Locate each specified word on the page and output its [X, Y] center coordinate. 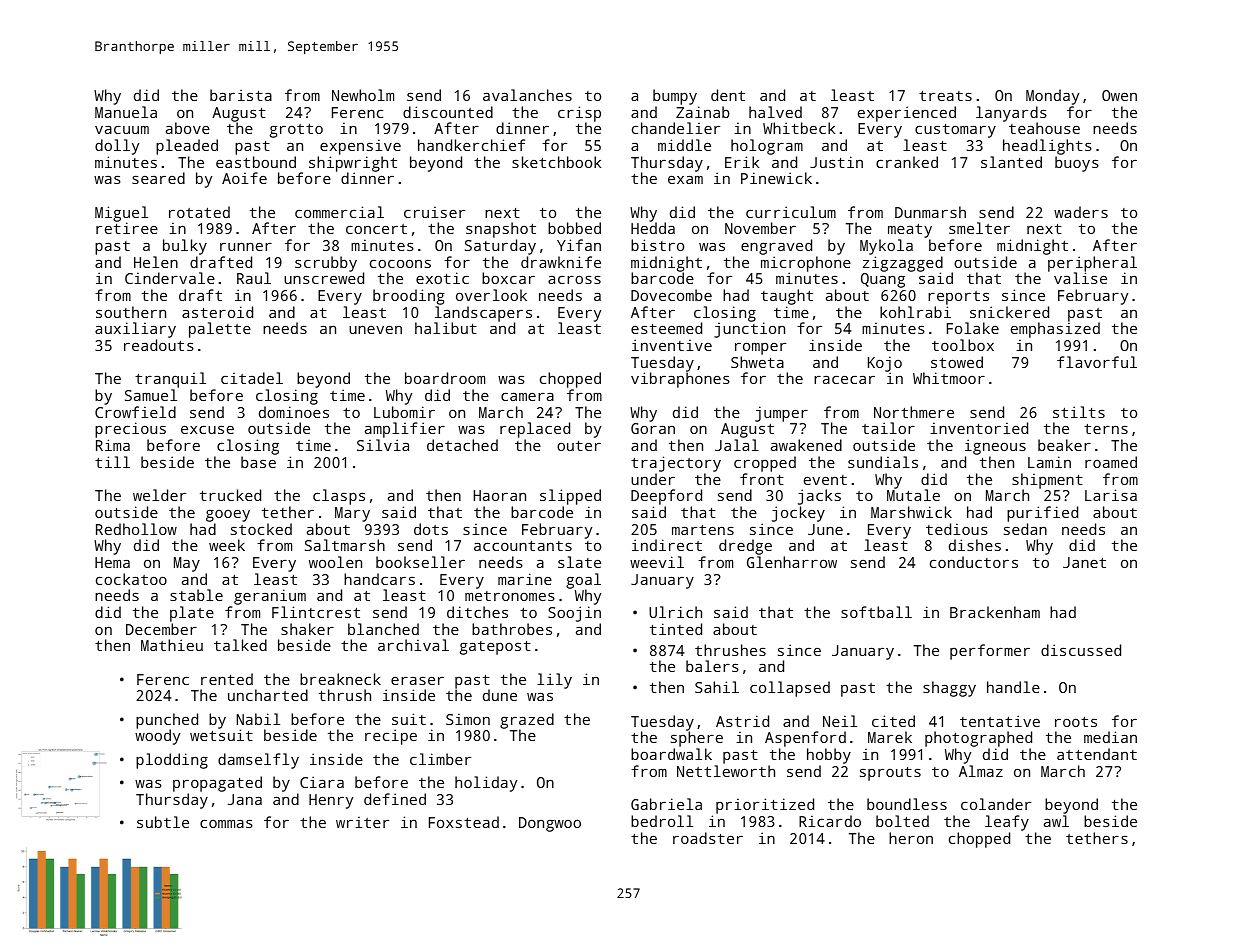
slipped [570, 497]
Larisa [1111, 495]
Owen [1119, 95]
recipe [391, 737]
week [227, 545]
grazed [527, 721]
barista [241, 95]
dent [728, 95]
